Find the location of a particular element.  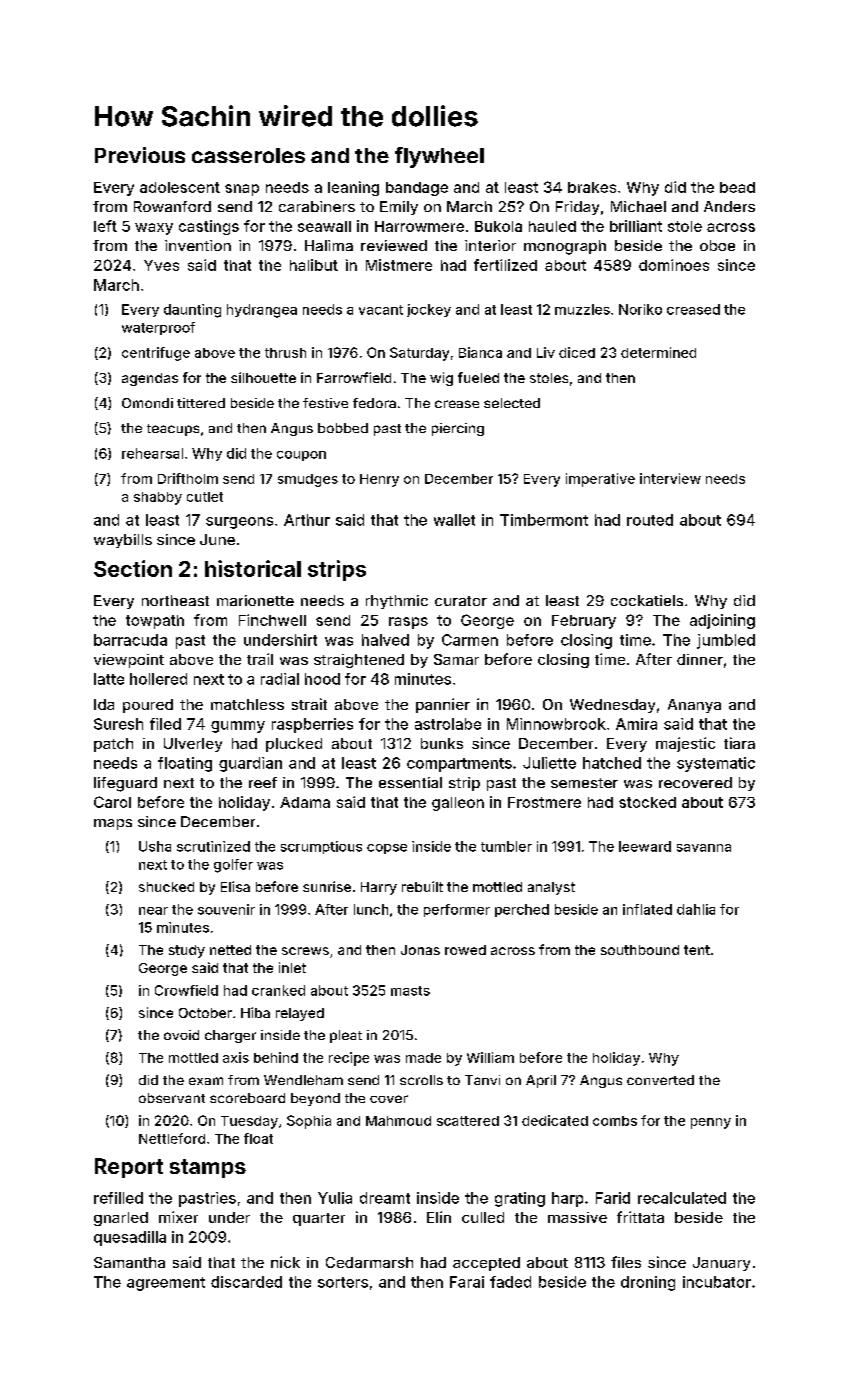

southbound is located at coordinates (640, 950).
